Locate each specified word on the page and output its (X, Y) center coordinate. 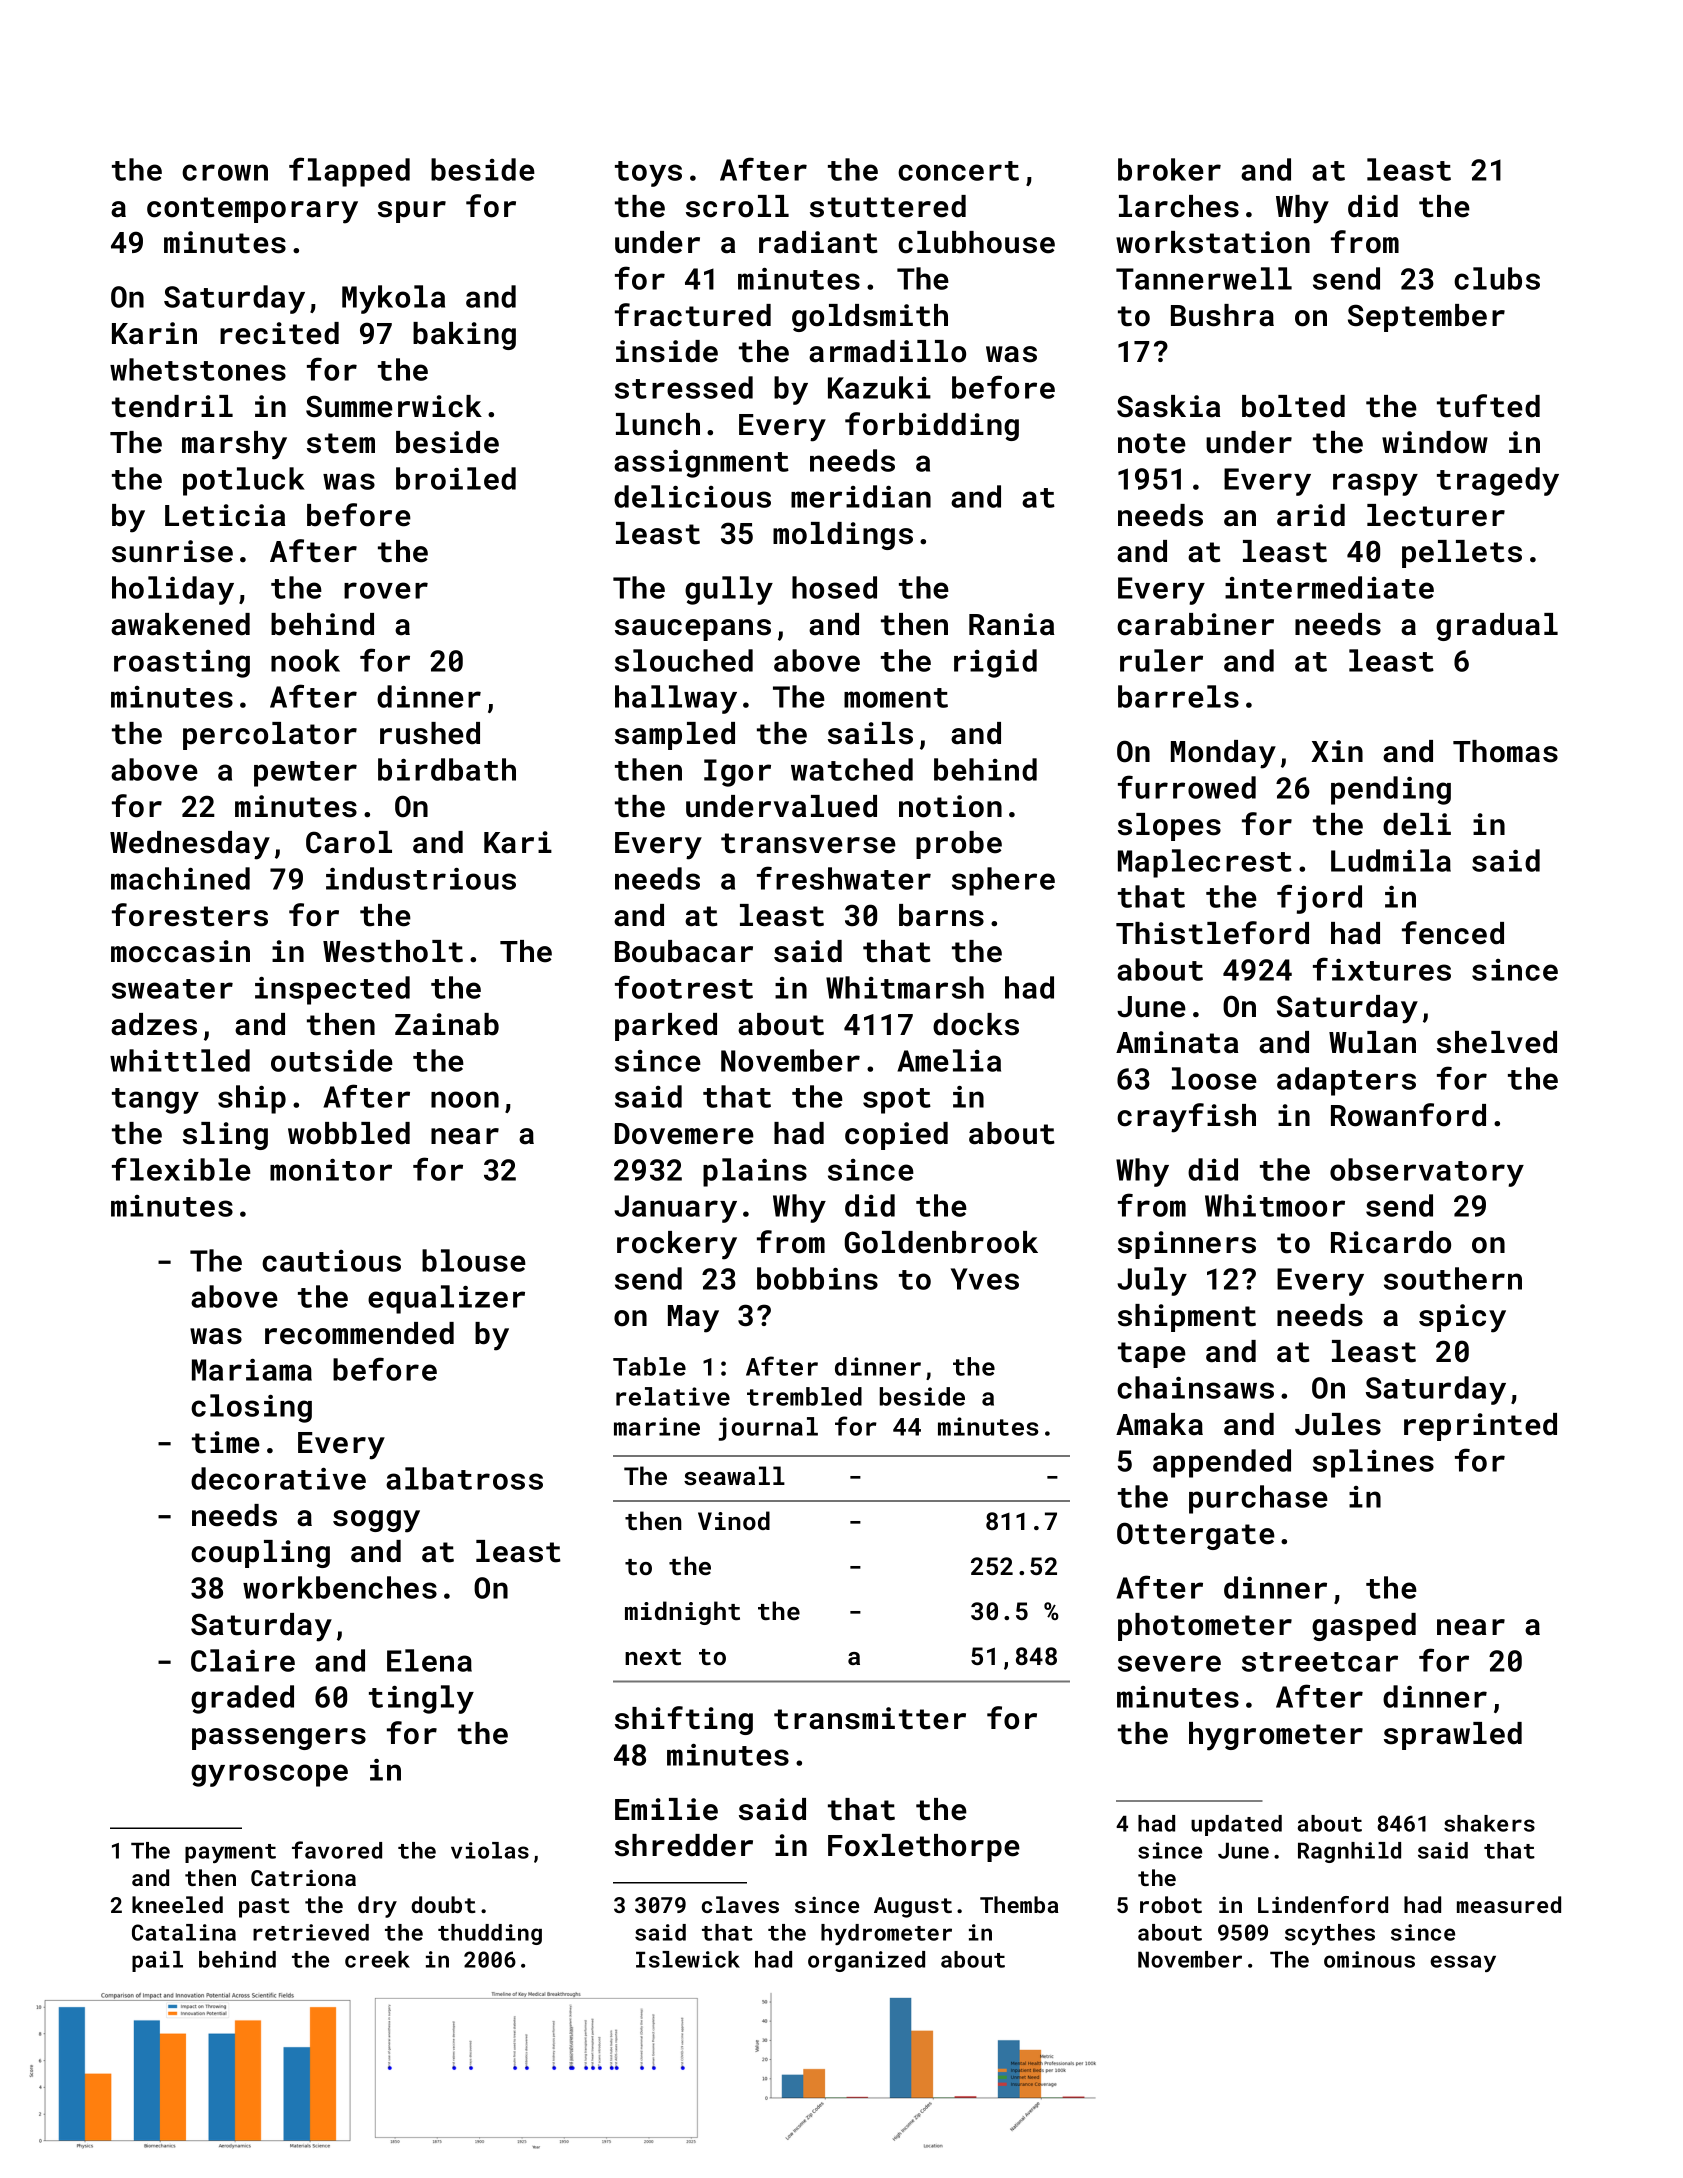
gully (729, 590)
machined (180, 878)
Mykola (393, 299)
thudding (490, 1934)
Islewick (688, 1959)
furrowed (1187, 787)
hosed (834, 587)
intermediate (1329, 587)
